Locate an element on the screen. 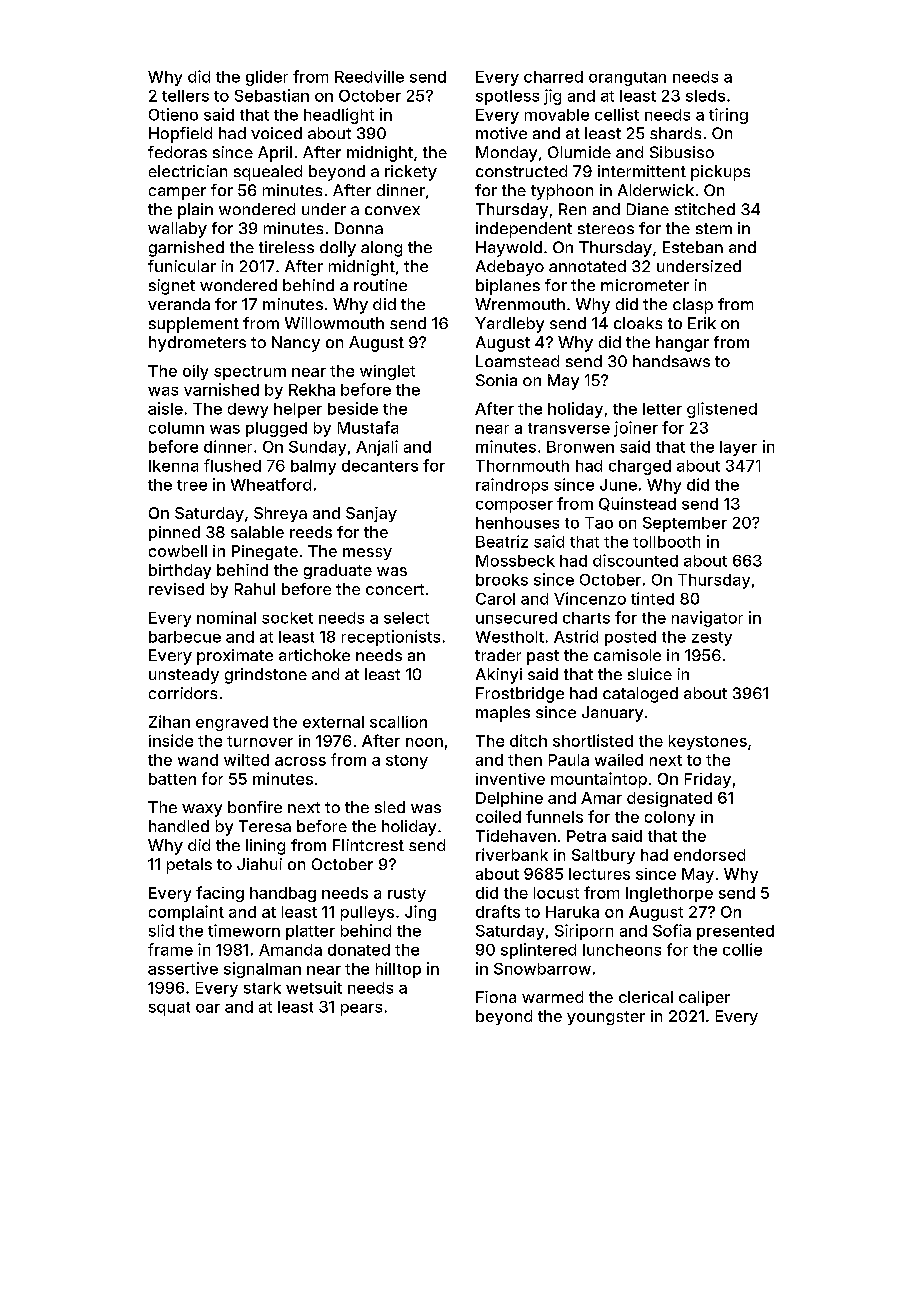 This screenshot has width=924, height=1314. independent is located at coordinates (524, 230).
